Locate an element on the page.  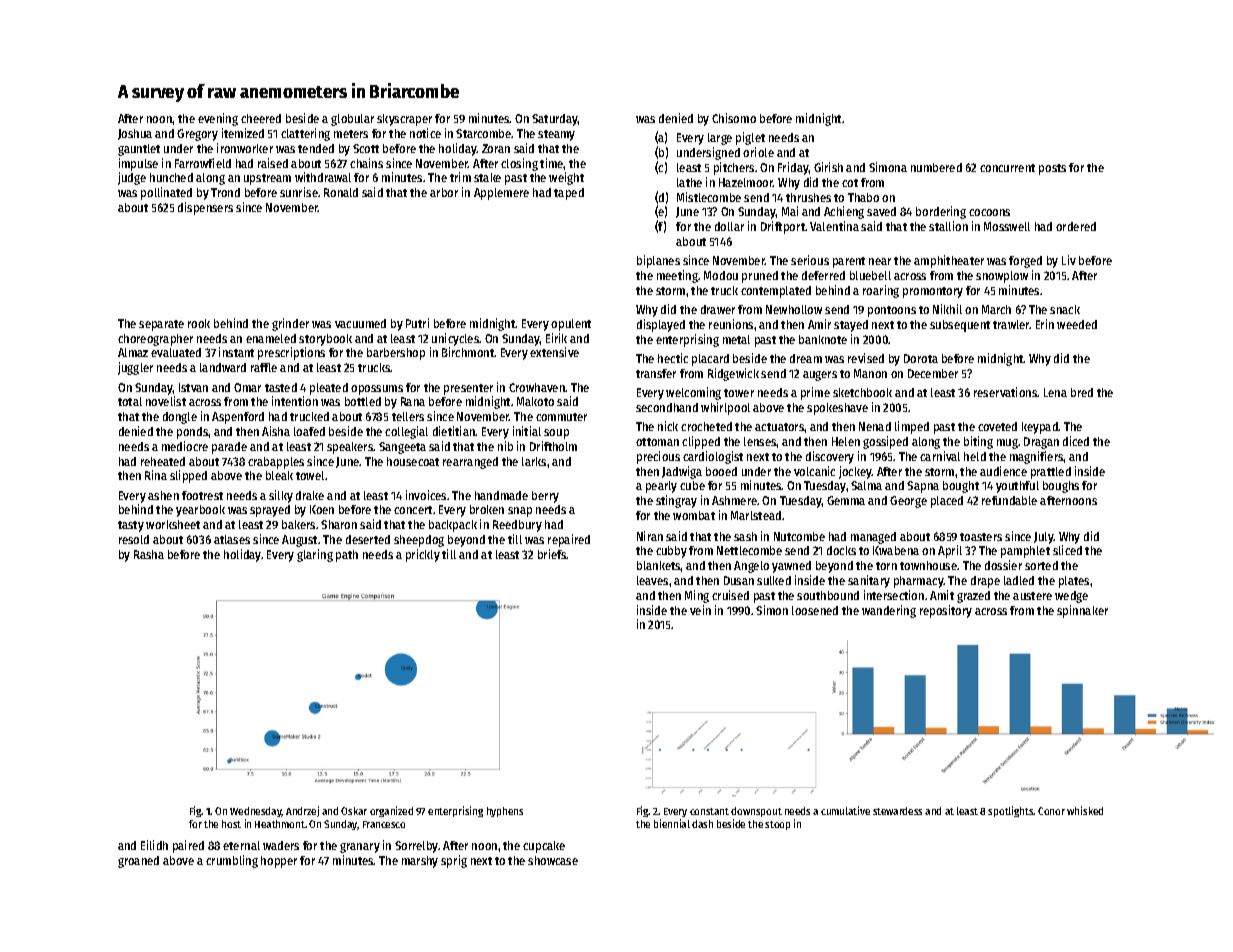
piglet is located at coordinates (750, 138).
